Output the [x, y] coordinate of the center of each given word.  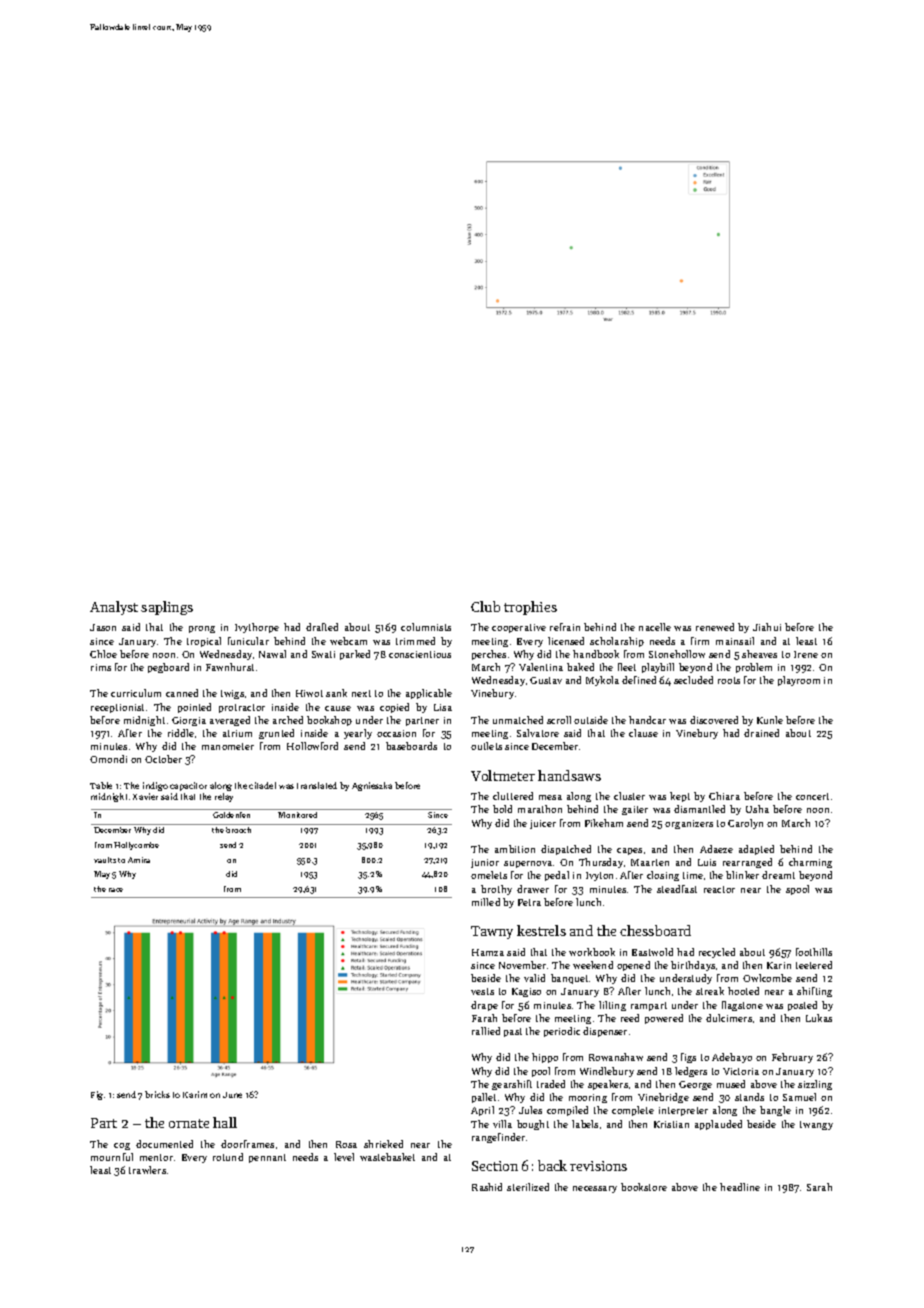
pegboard [168, 668]
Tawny [492, 932]
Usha [757, 809]
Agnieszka [372, 786]
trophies [530, 608]
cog [122, 1146]
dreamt [778, 875]
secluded [693, 680]
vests [482, 991]
